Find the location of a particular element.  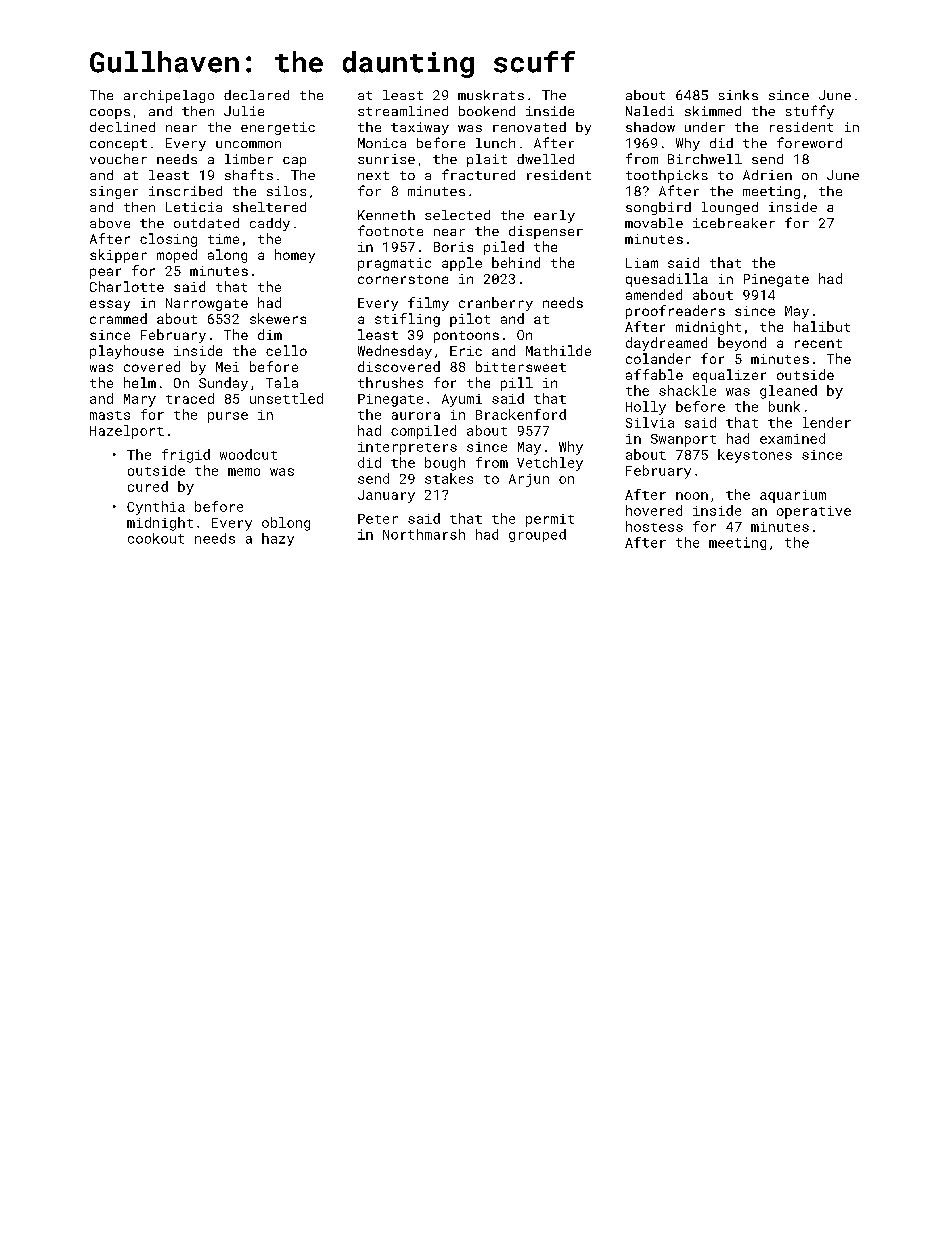

skimmed is located at coordinates (713, 111).
